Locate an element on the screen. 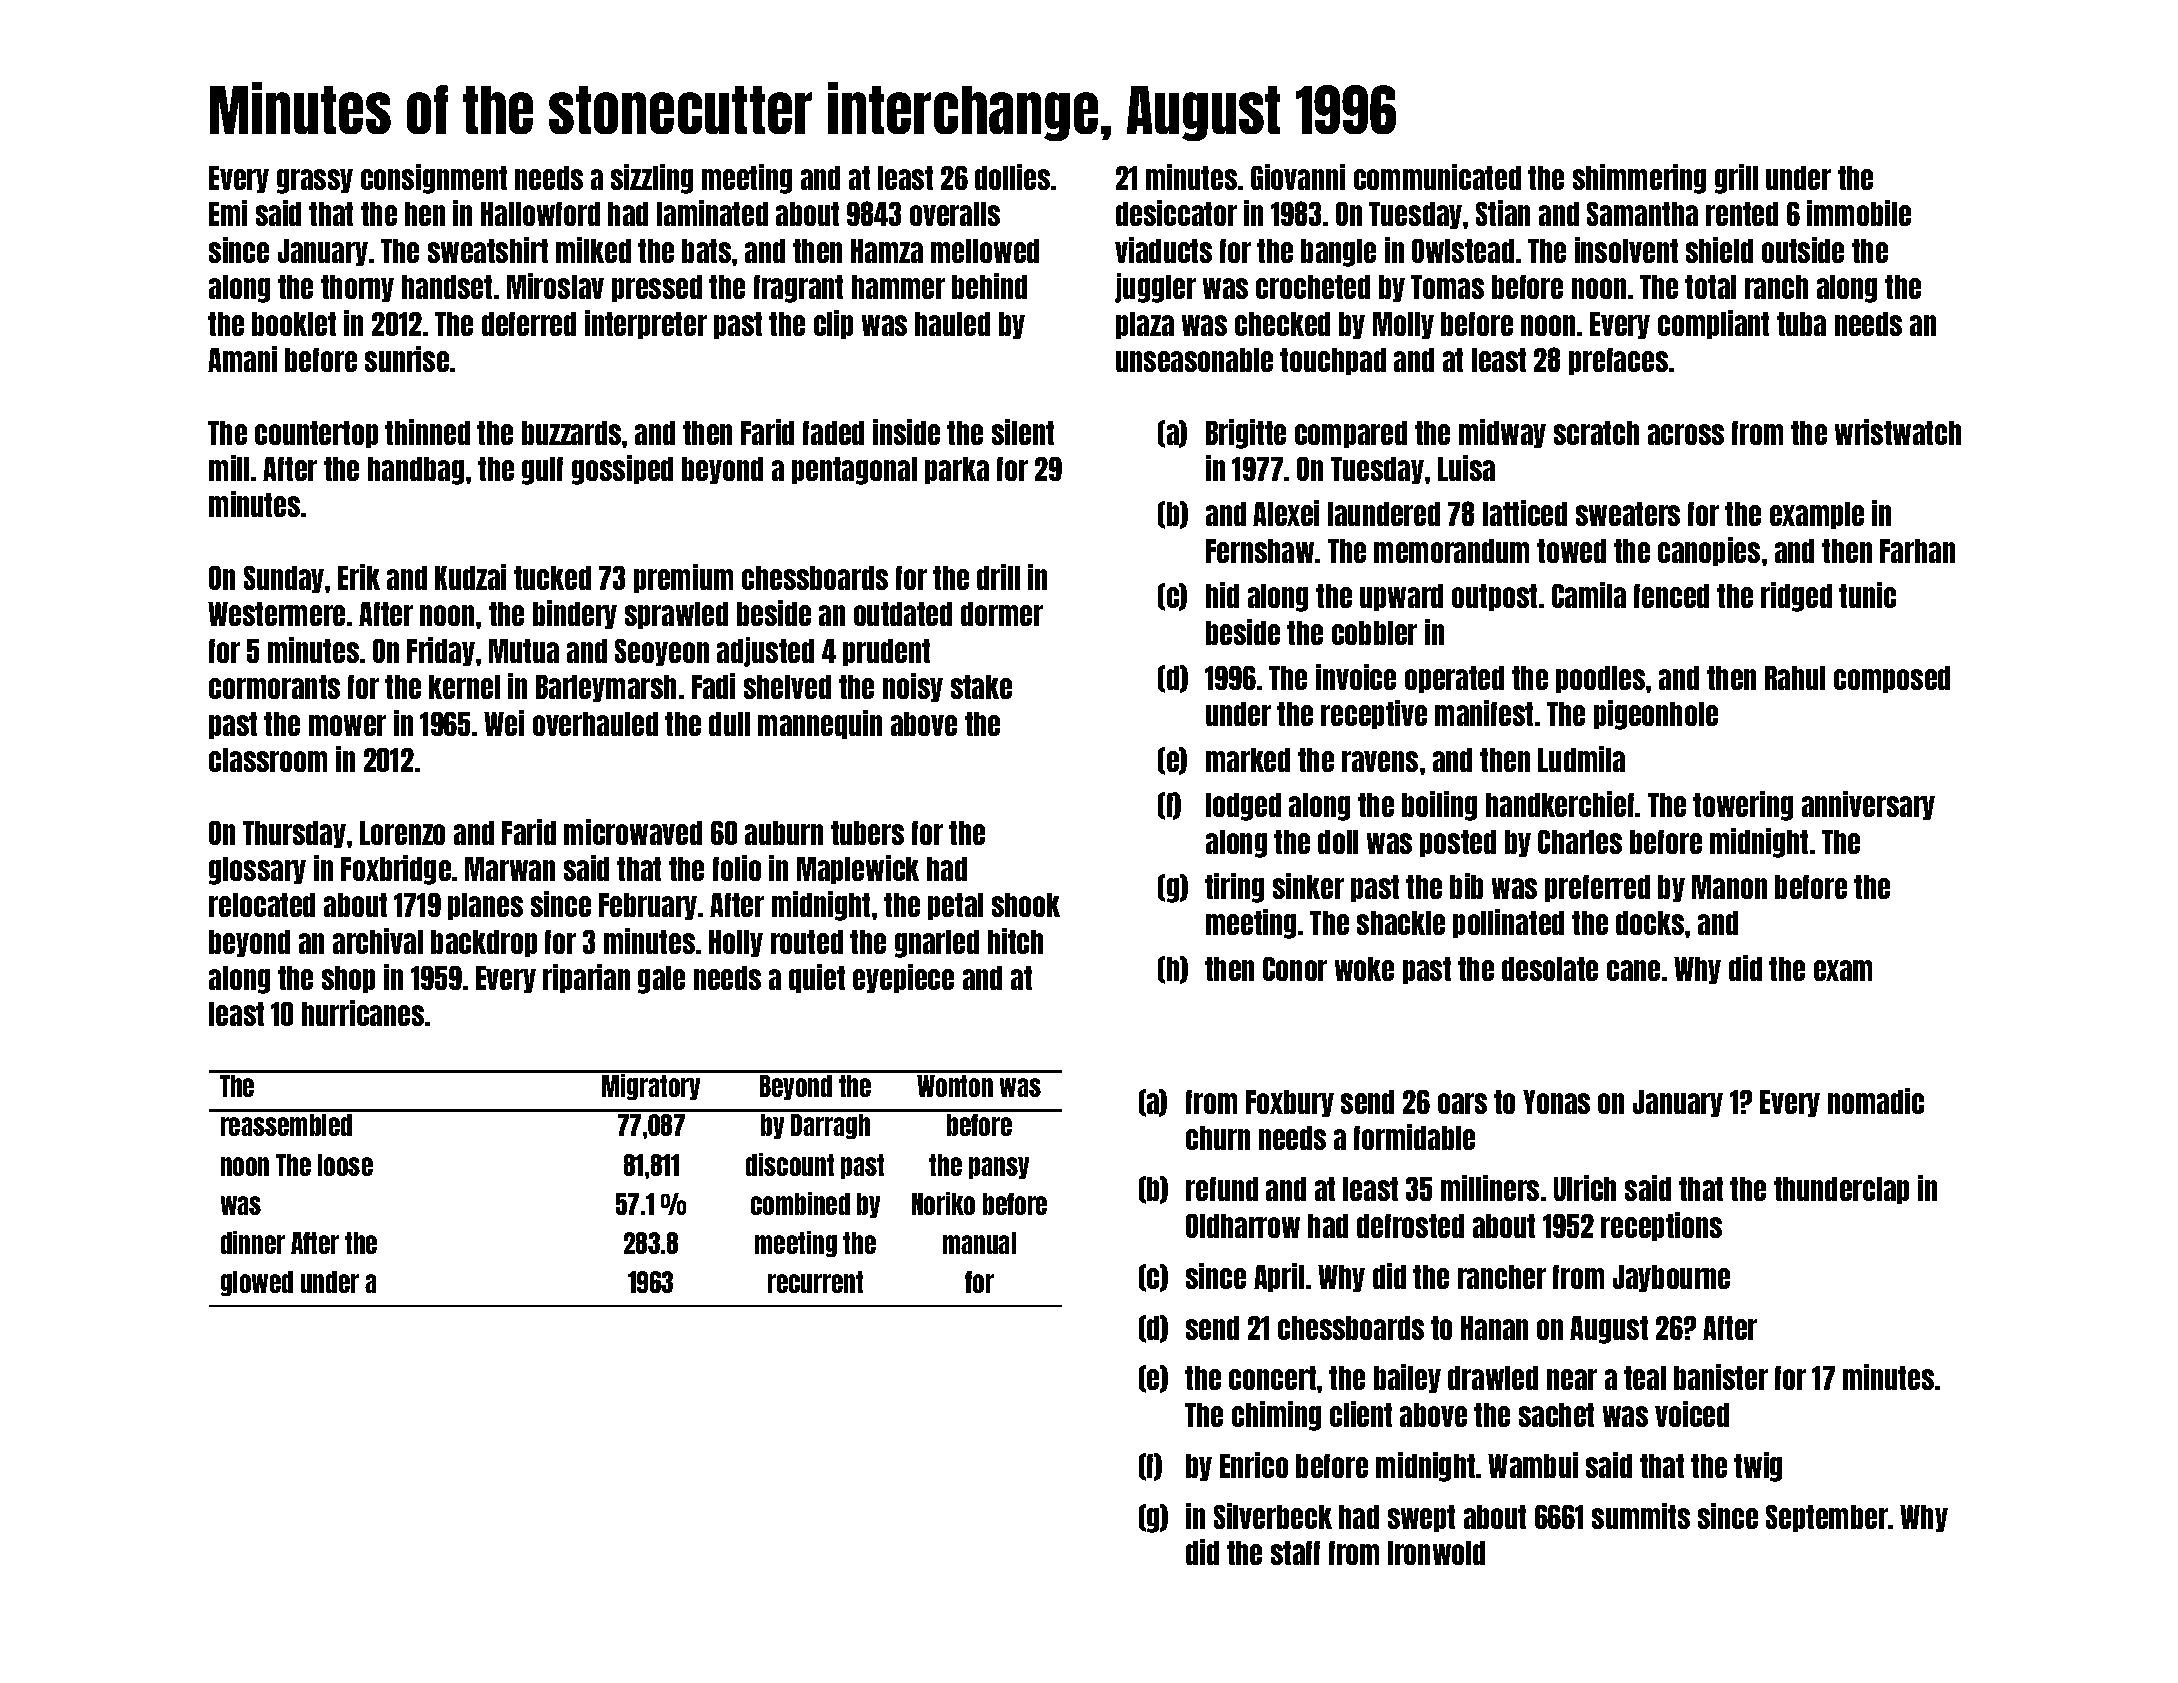  silent is located at coordinates (1023, 432).
